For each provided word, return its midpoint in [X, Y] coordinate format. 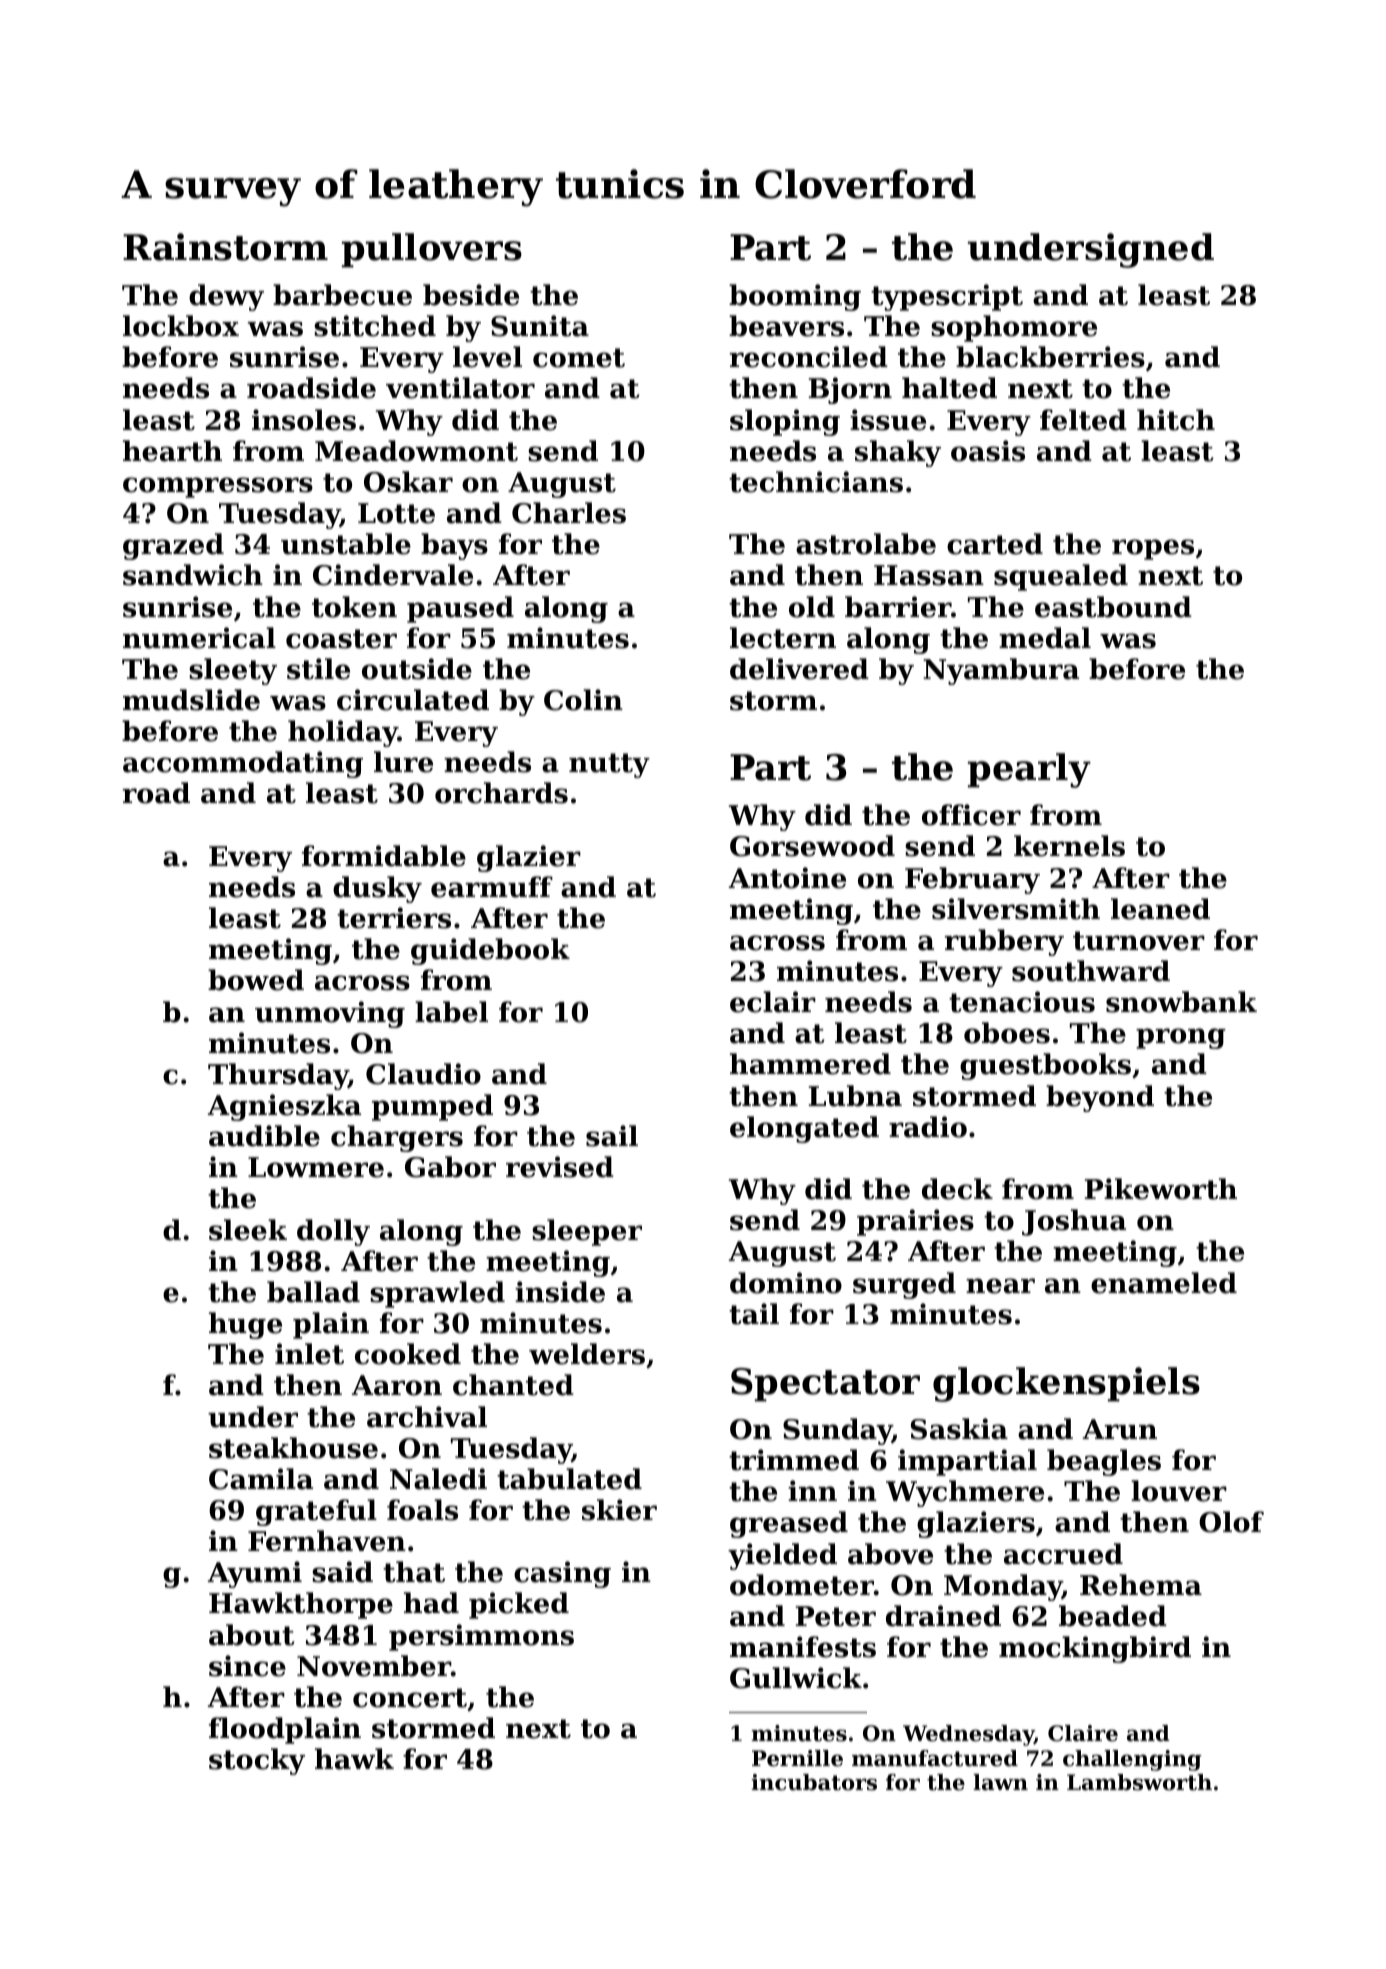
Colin [583, 700]
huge [245, 1325]
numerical [199, 638]
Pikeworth [1161, 1189]
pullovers [432, 250]
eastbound [1113, 607]
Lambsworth [1139, 1782]
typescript [947, 297]
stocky [257, 1761]
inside [560, 1292]
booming [795, 297]
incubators [814, 1782]
